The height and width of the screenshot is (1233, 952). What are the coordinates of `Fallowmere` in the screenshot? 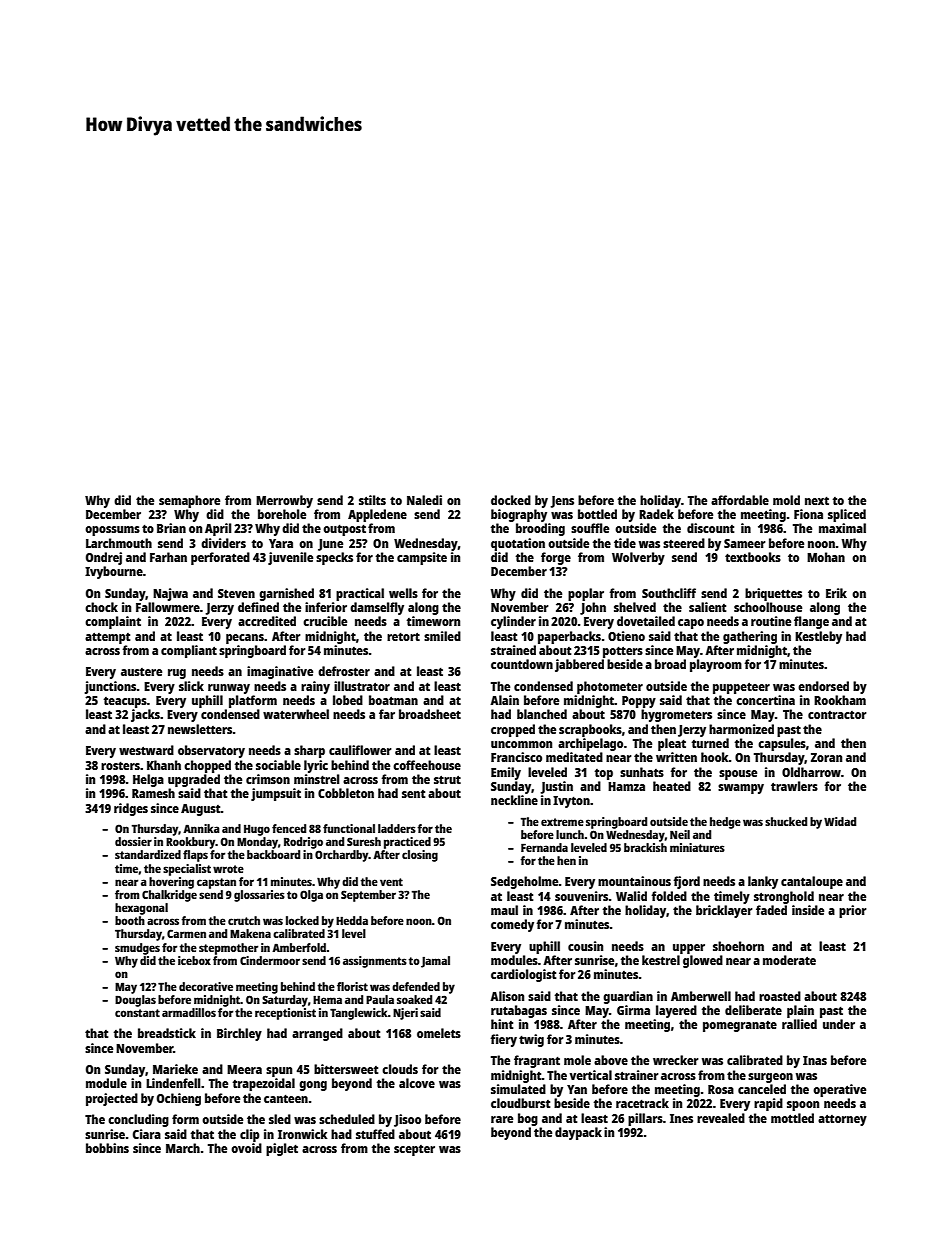 It's located at (168, 607).
